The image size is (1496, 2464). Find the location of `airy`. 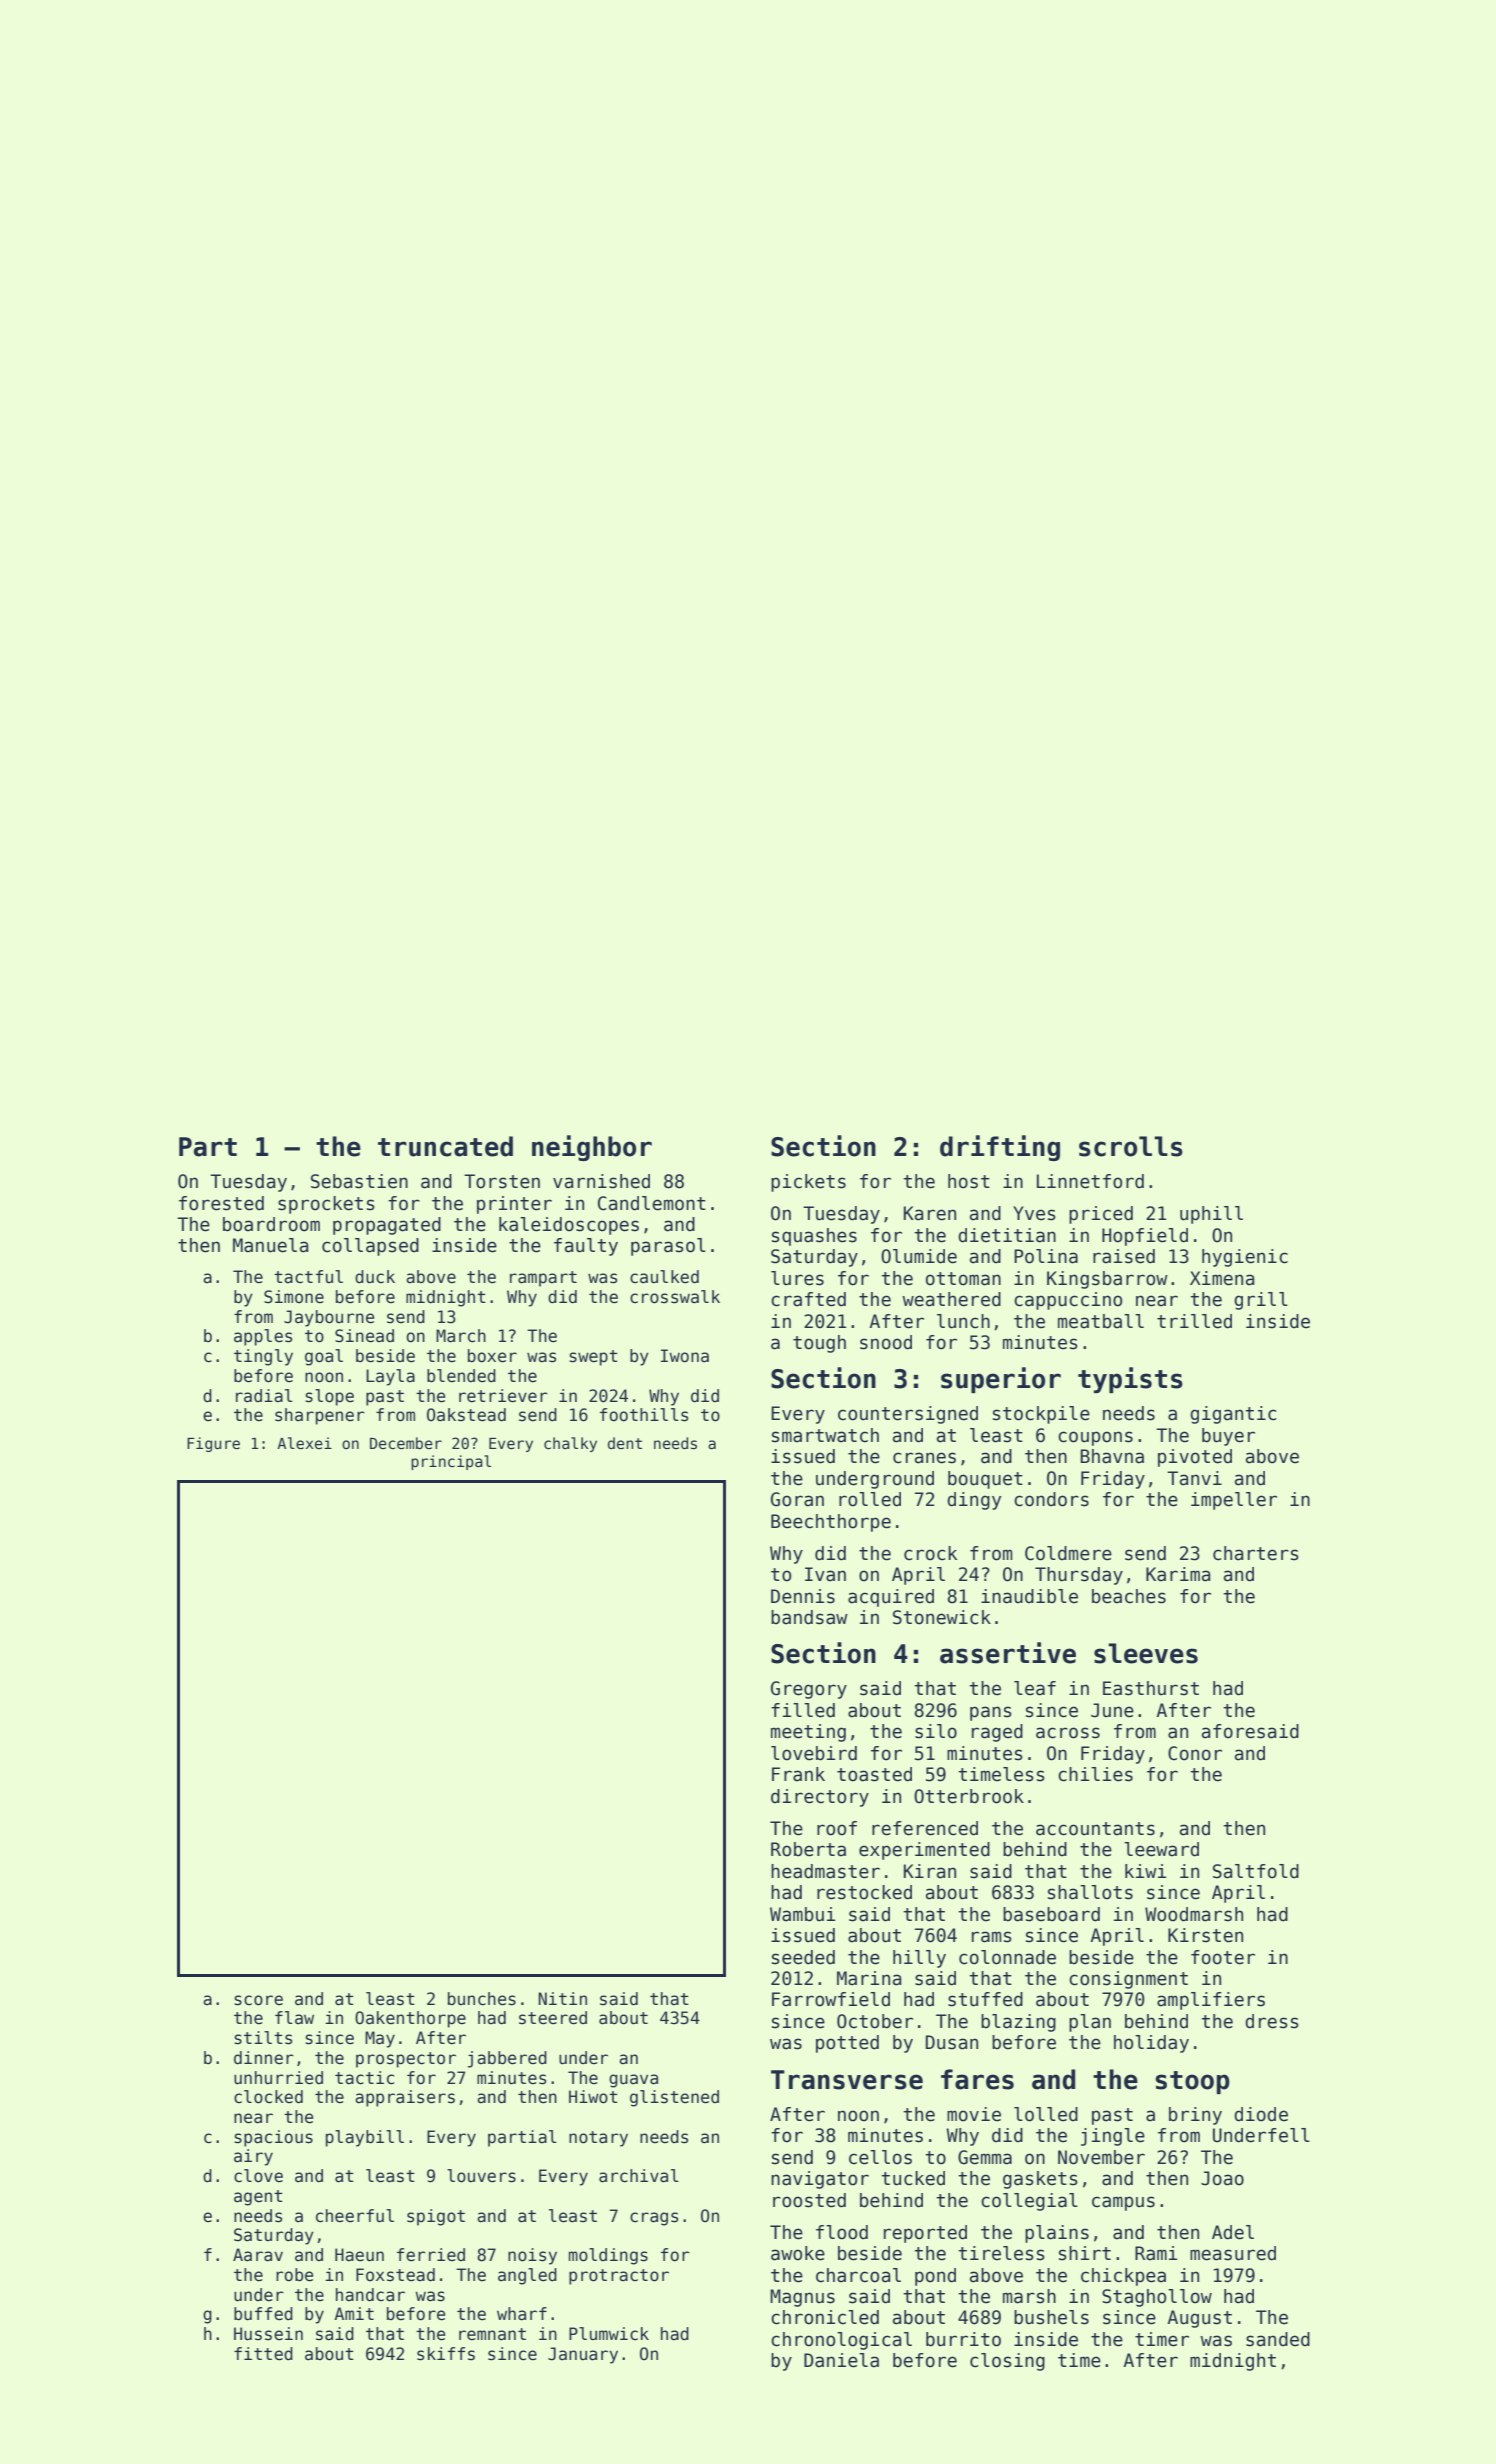

airy is located at coordinates (253, 2157).
